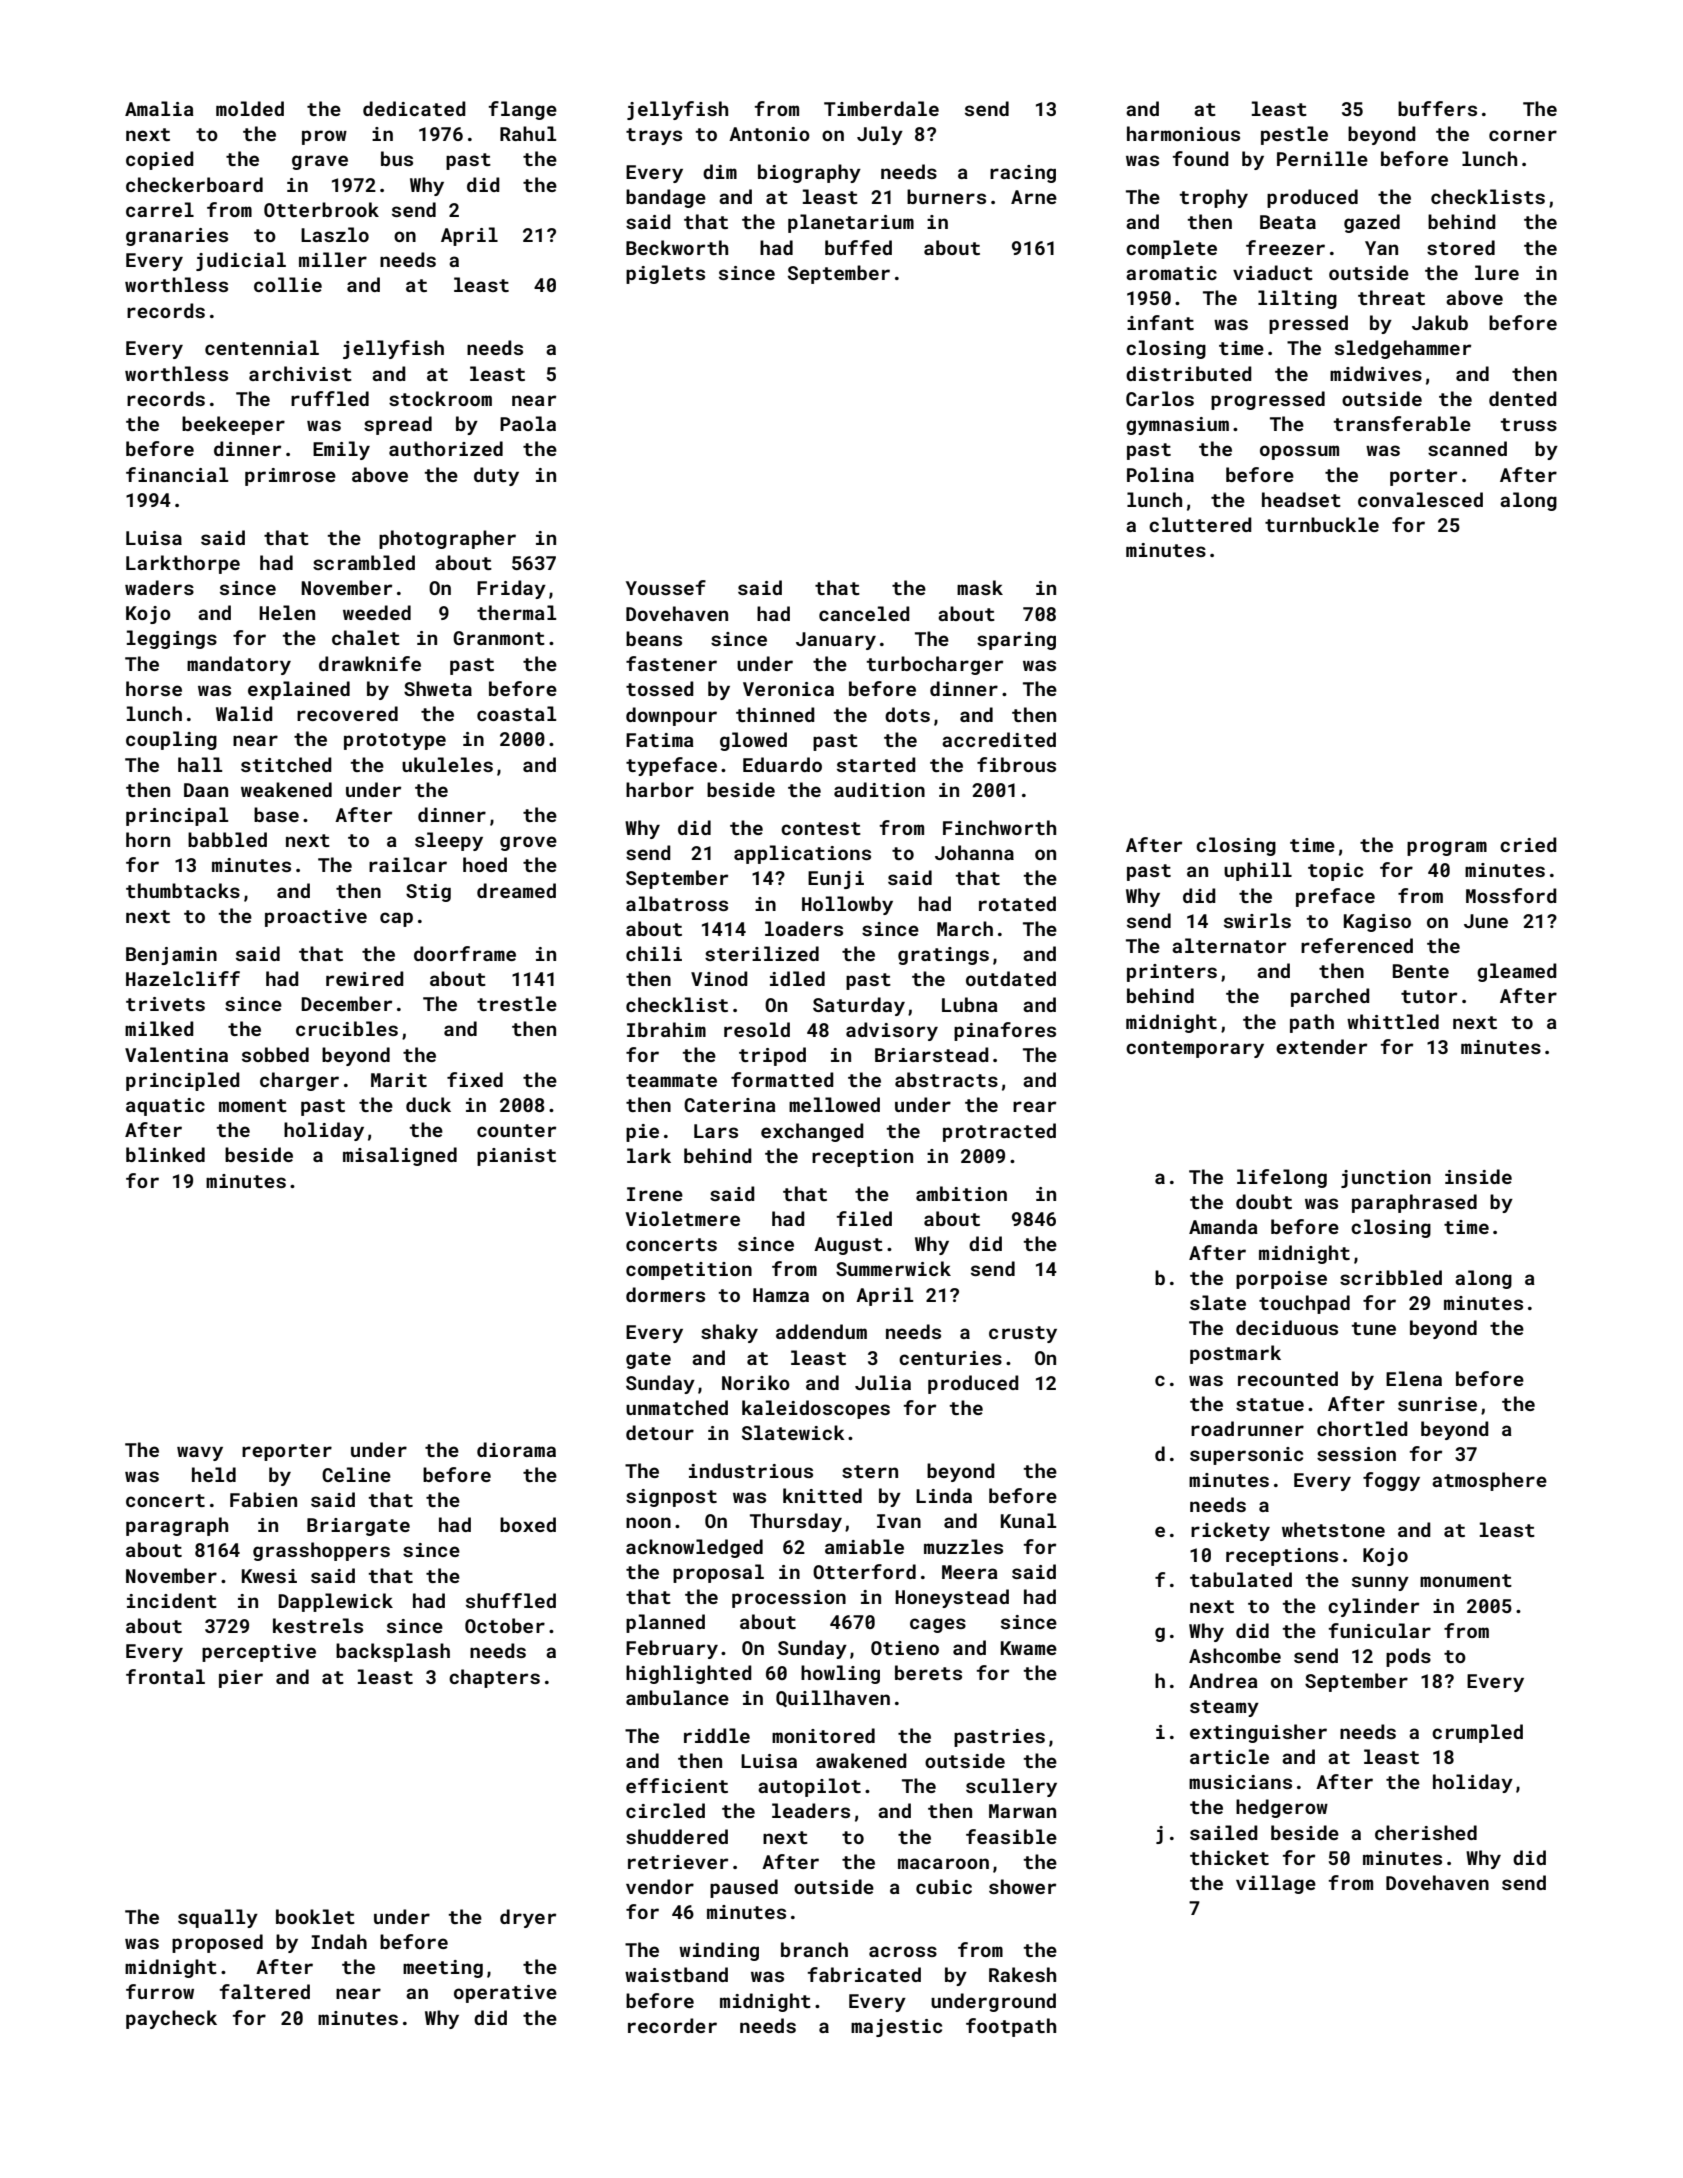 The image size is (1683, 2178). Describe the element at coordinates (666, 587) in the screenshot. I see `Youssef` at that location.
